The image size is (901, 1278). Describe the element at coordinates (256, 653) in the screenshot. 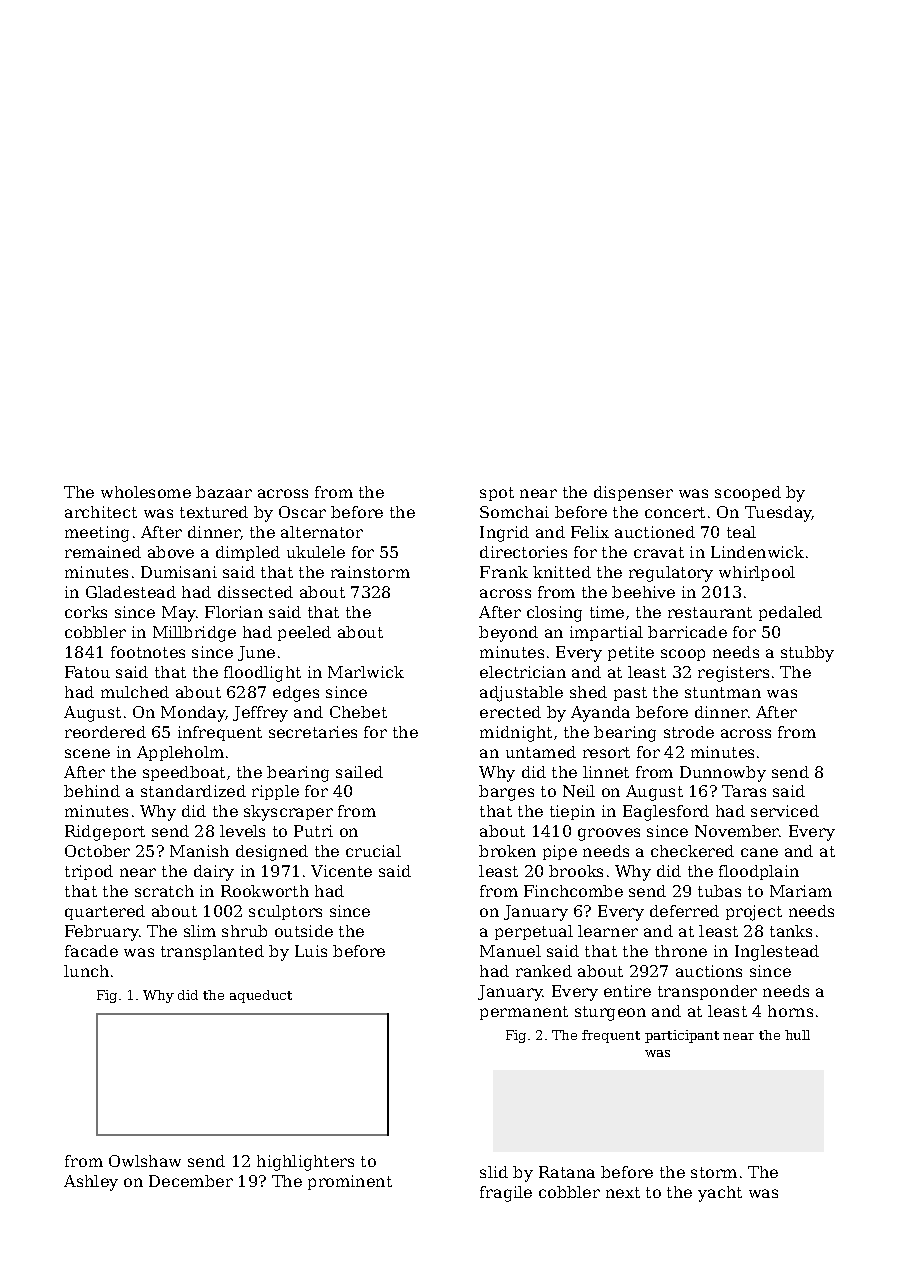

I see `June` at that location.
